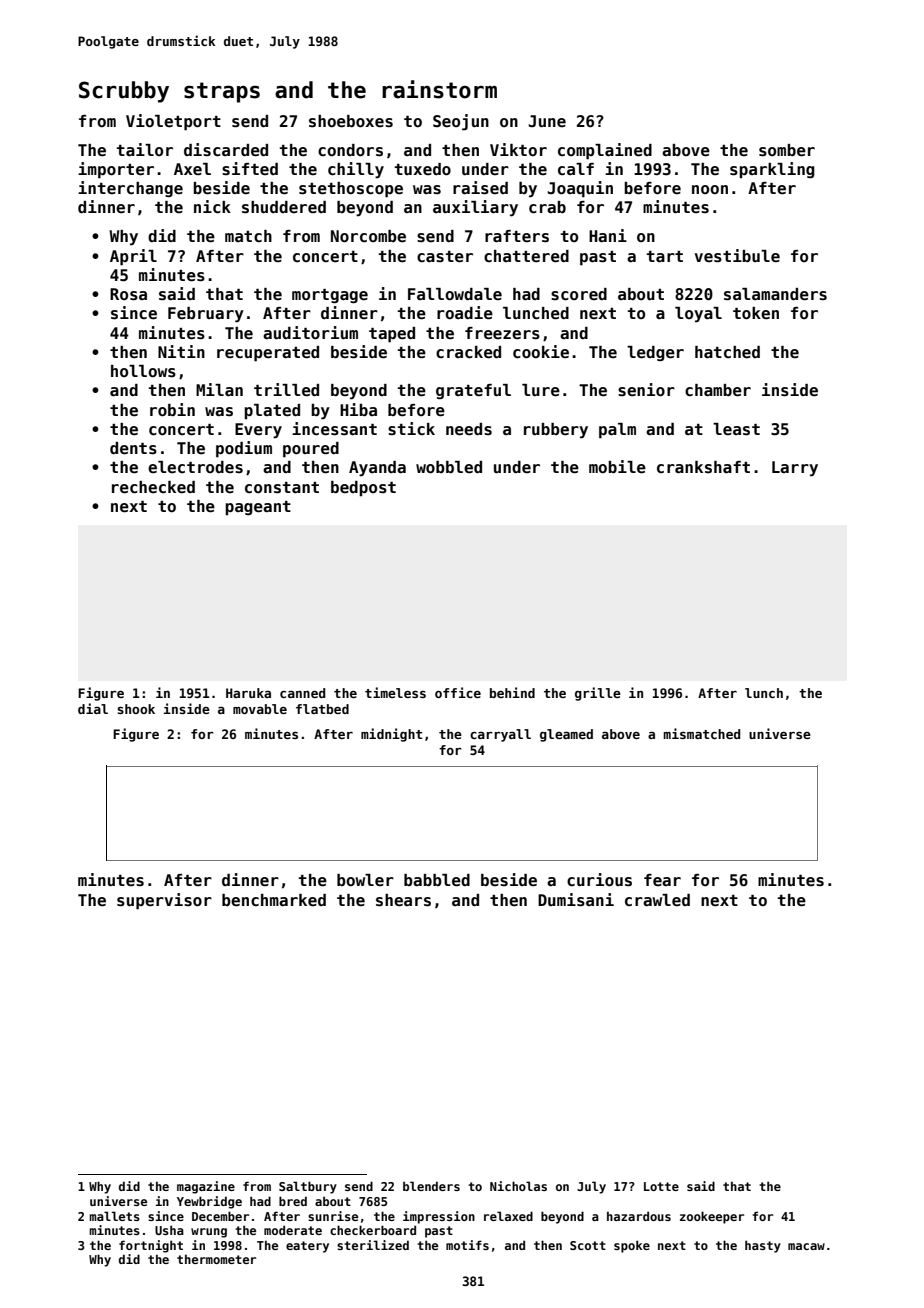  Describe the element at coordinates (756, 313) in the document. I see `token` at that location.
